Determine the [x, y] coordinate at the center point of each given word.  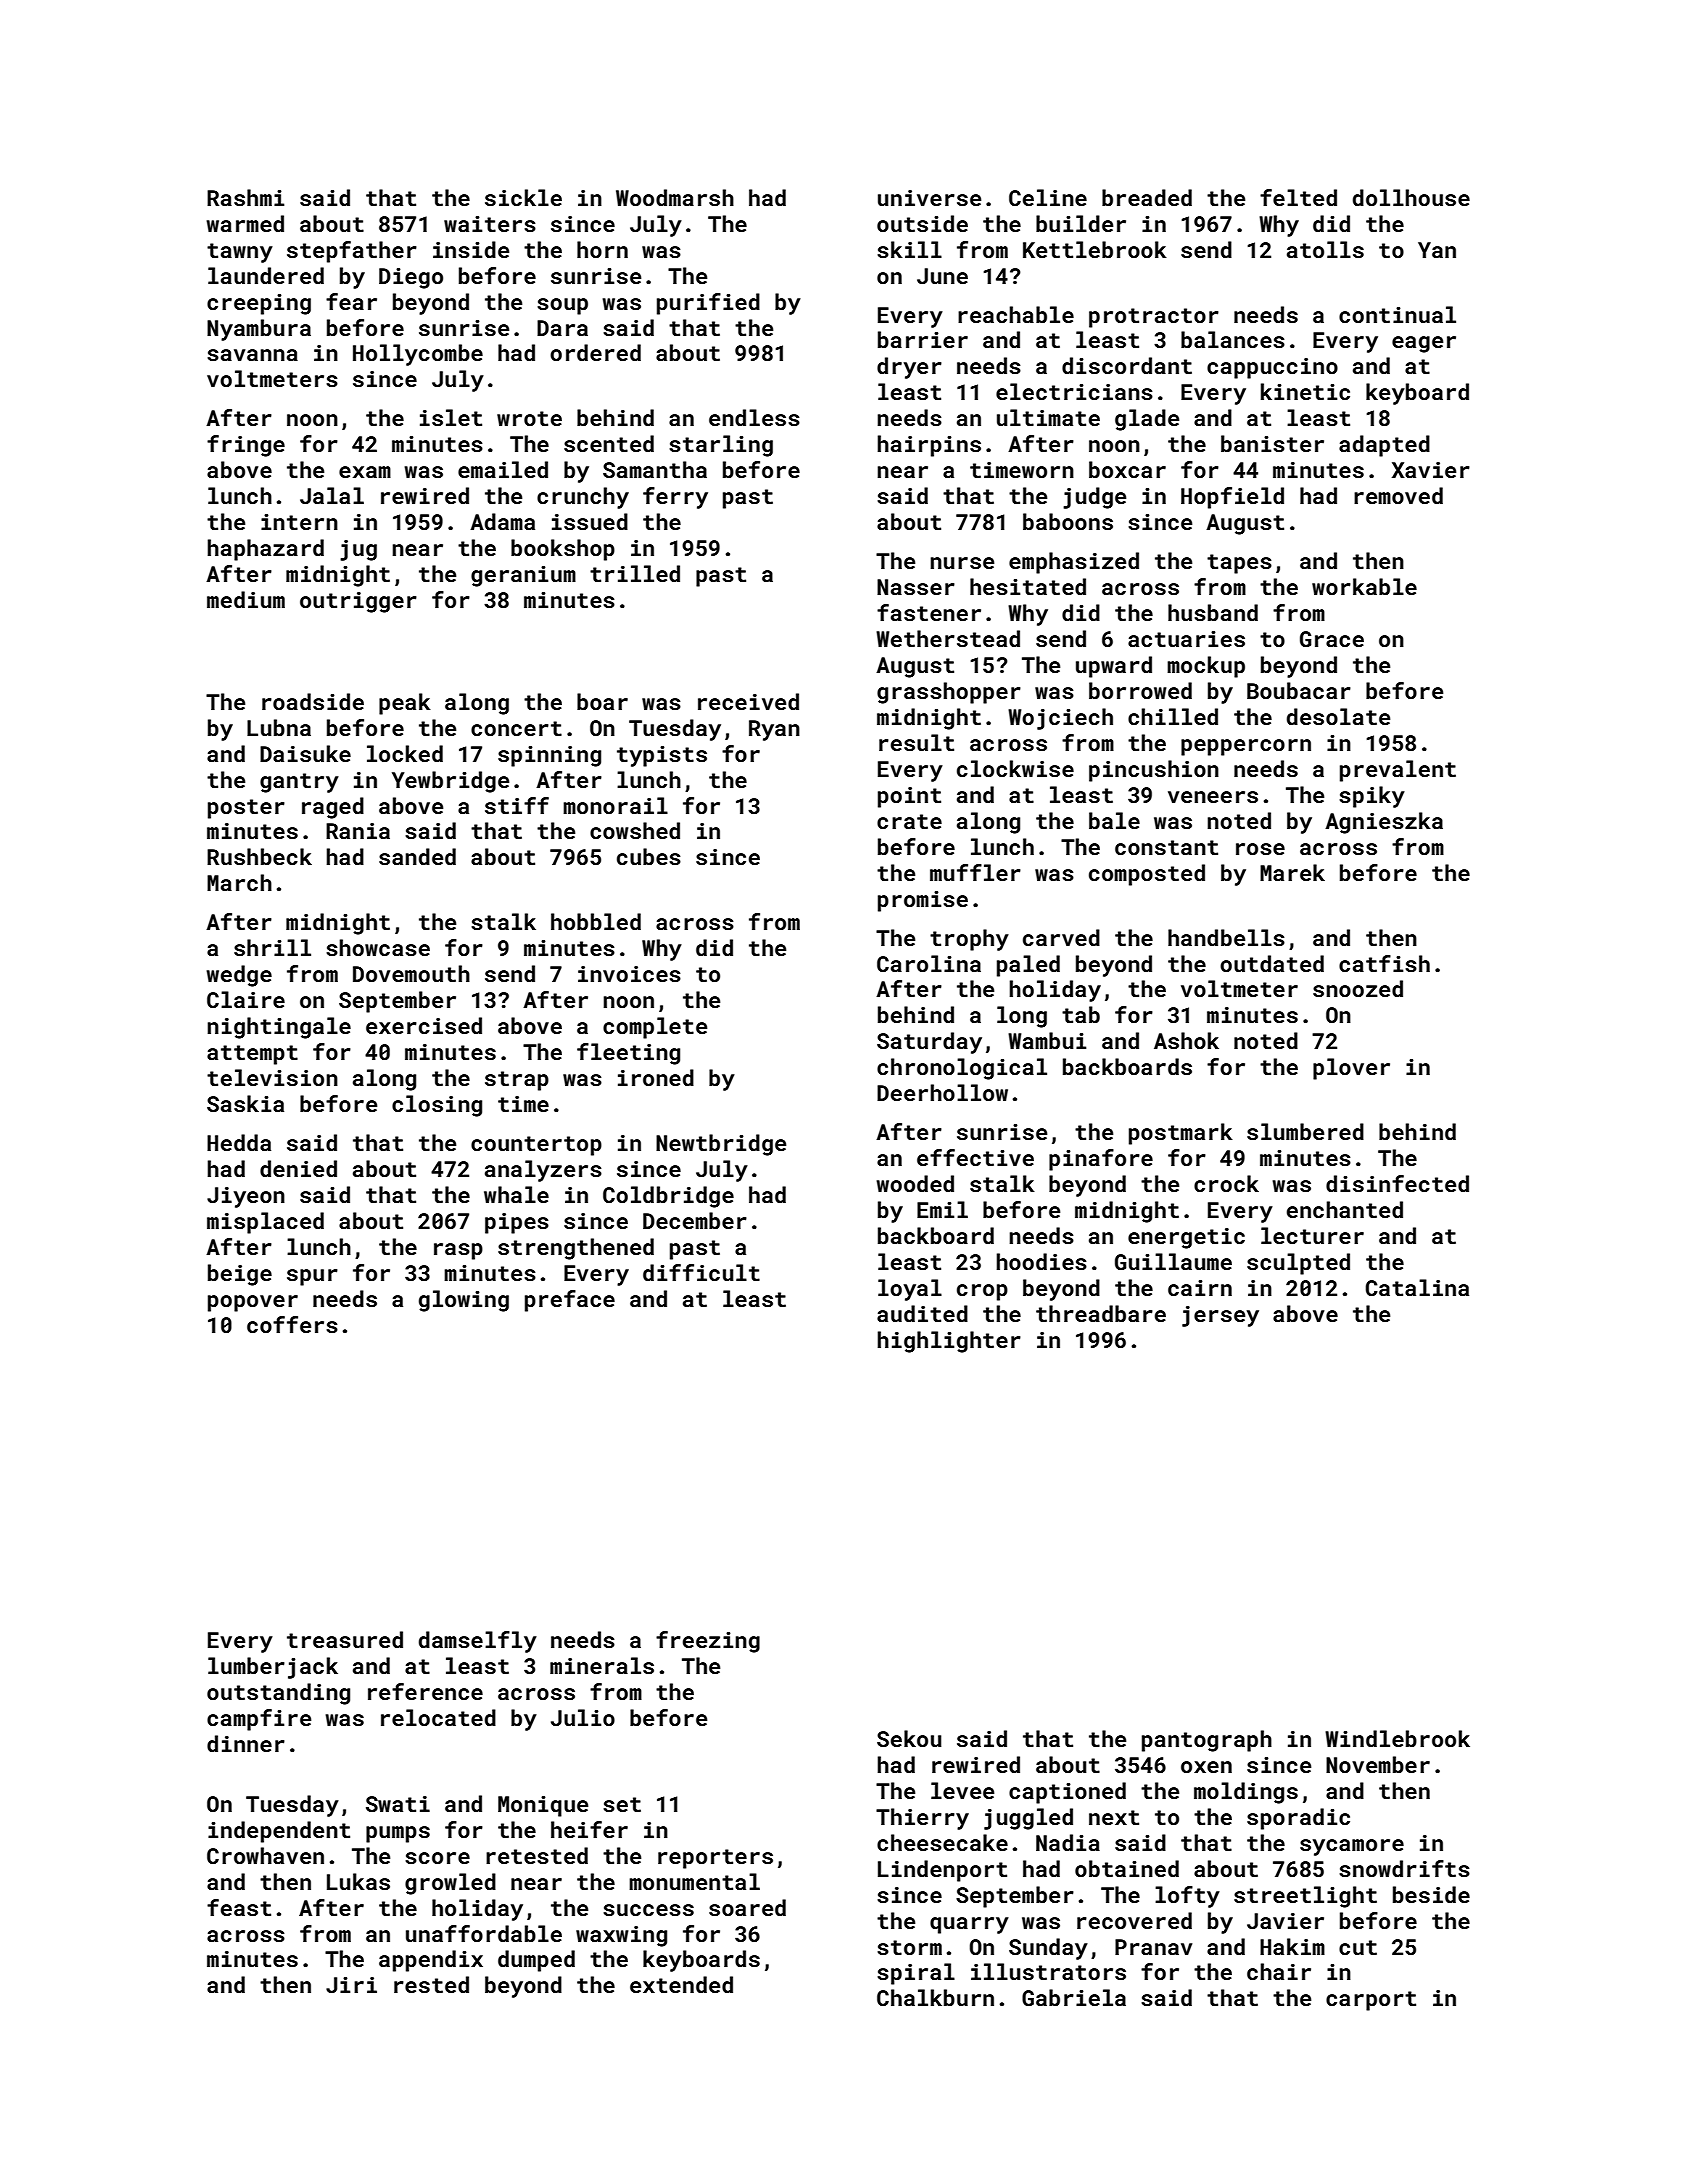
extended [681, 1984]
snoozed [1358, 988]
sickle [523, 197]
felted [1298, 197]
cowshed [635, 830]
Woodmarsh [675, 197]
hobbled [596, 921]
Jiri [351, 1985]
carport [1371, 2001]
